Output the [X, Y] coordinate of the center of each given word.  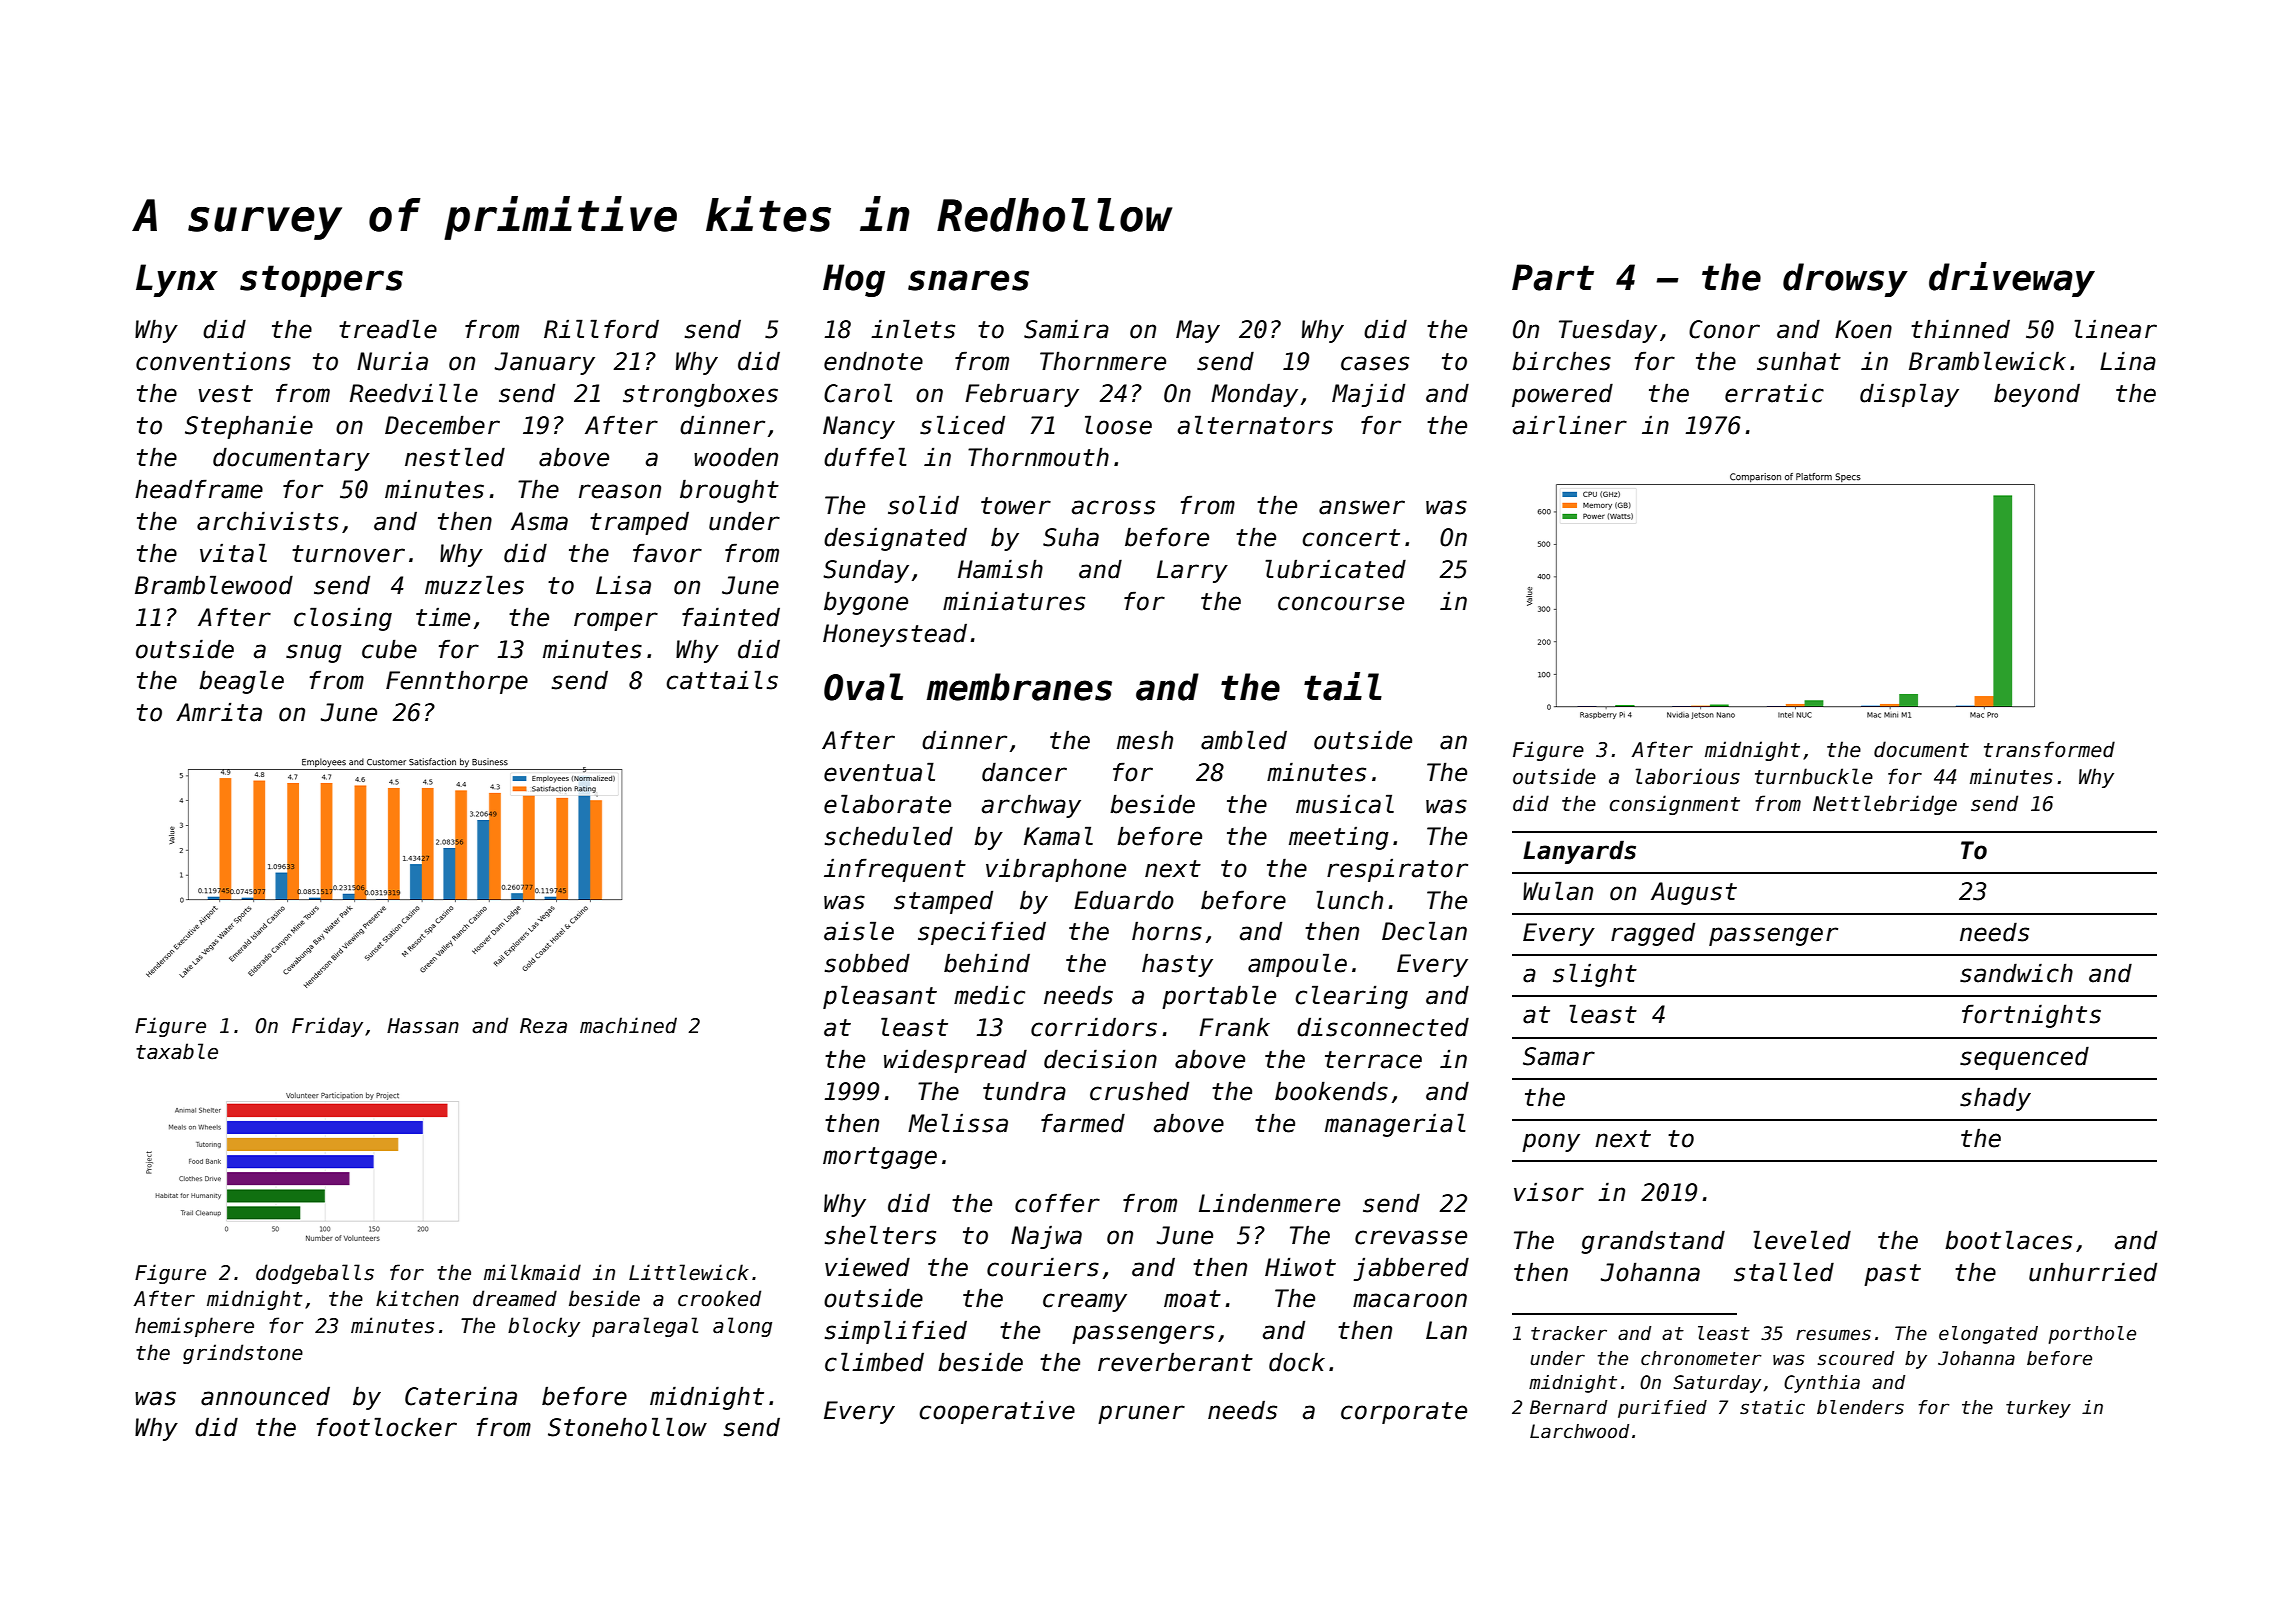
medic [989, 995]
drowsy [1845, 280]
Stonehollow [627, 1427]
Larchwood [1579, 1431]
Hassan [423, 1026]
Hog [854, 280]
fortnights [2031, 1016]
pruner [1141, 1414]
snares [968, 280]
